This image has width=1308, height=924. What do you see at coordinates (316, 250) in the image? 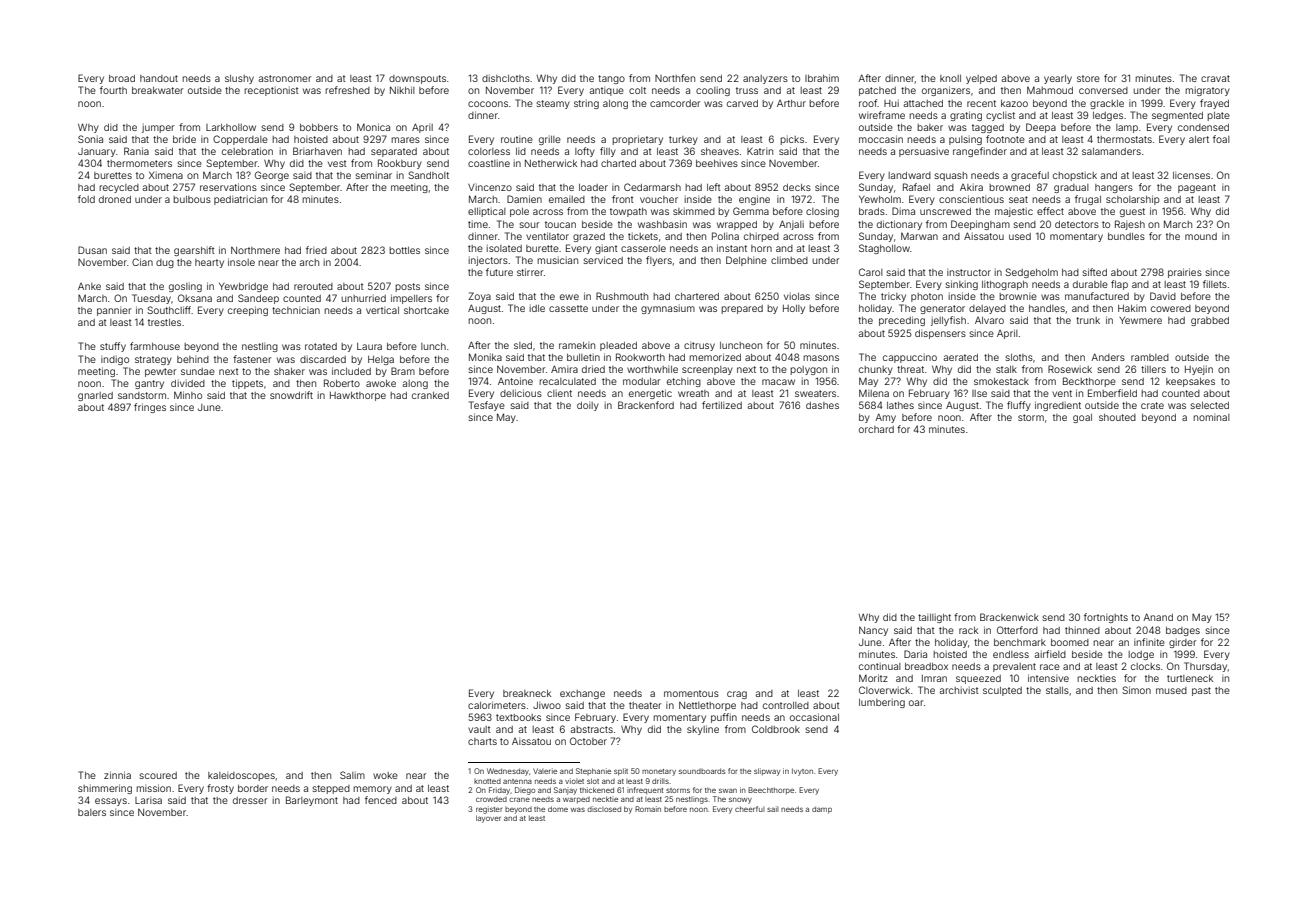
I see `fried` at bounding box center [316, 250].
